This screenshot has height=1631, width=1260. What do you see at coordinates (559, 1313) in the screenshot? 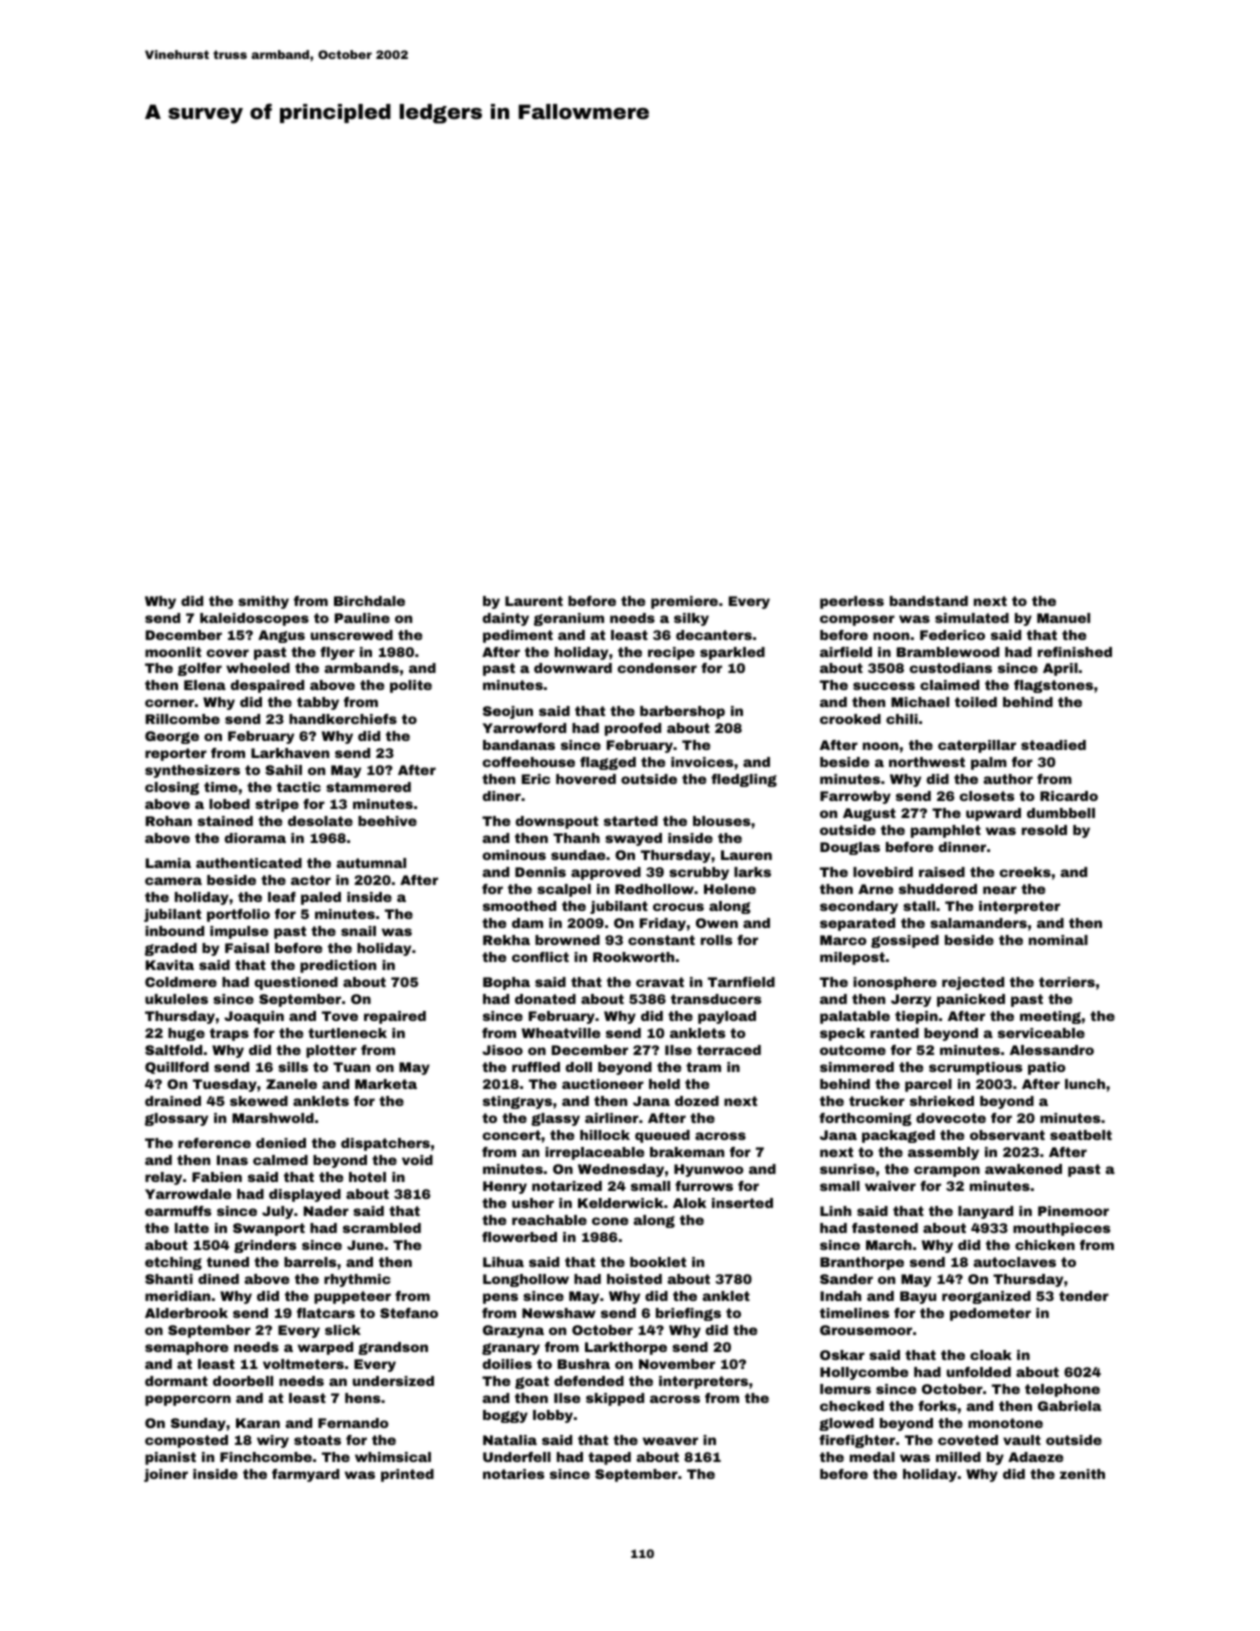
I see `Newshaw` at bounding box center [559, 1313].
